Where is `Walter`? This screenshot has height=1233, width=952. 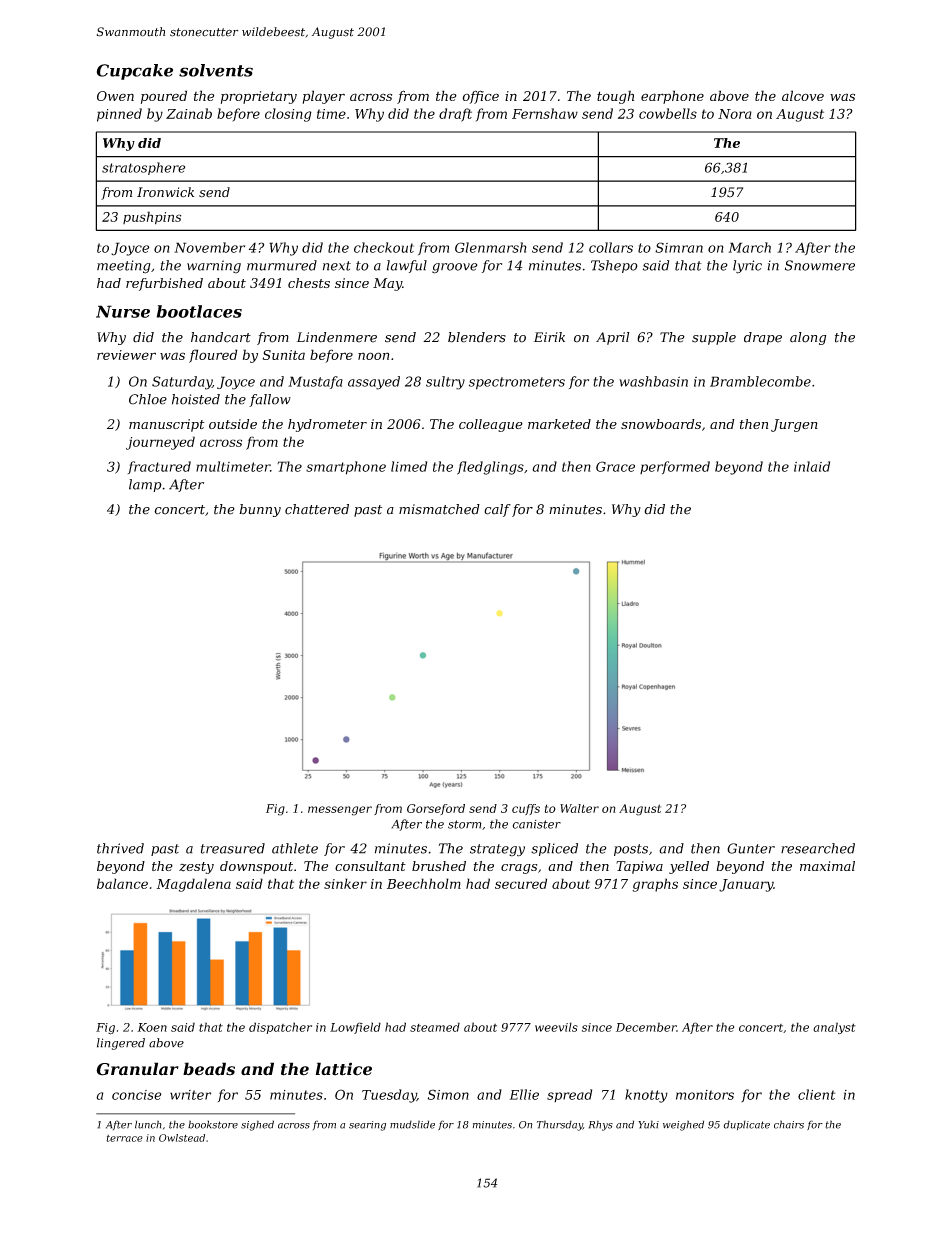
Walter is located at coordinates (579, 808).
